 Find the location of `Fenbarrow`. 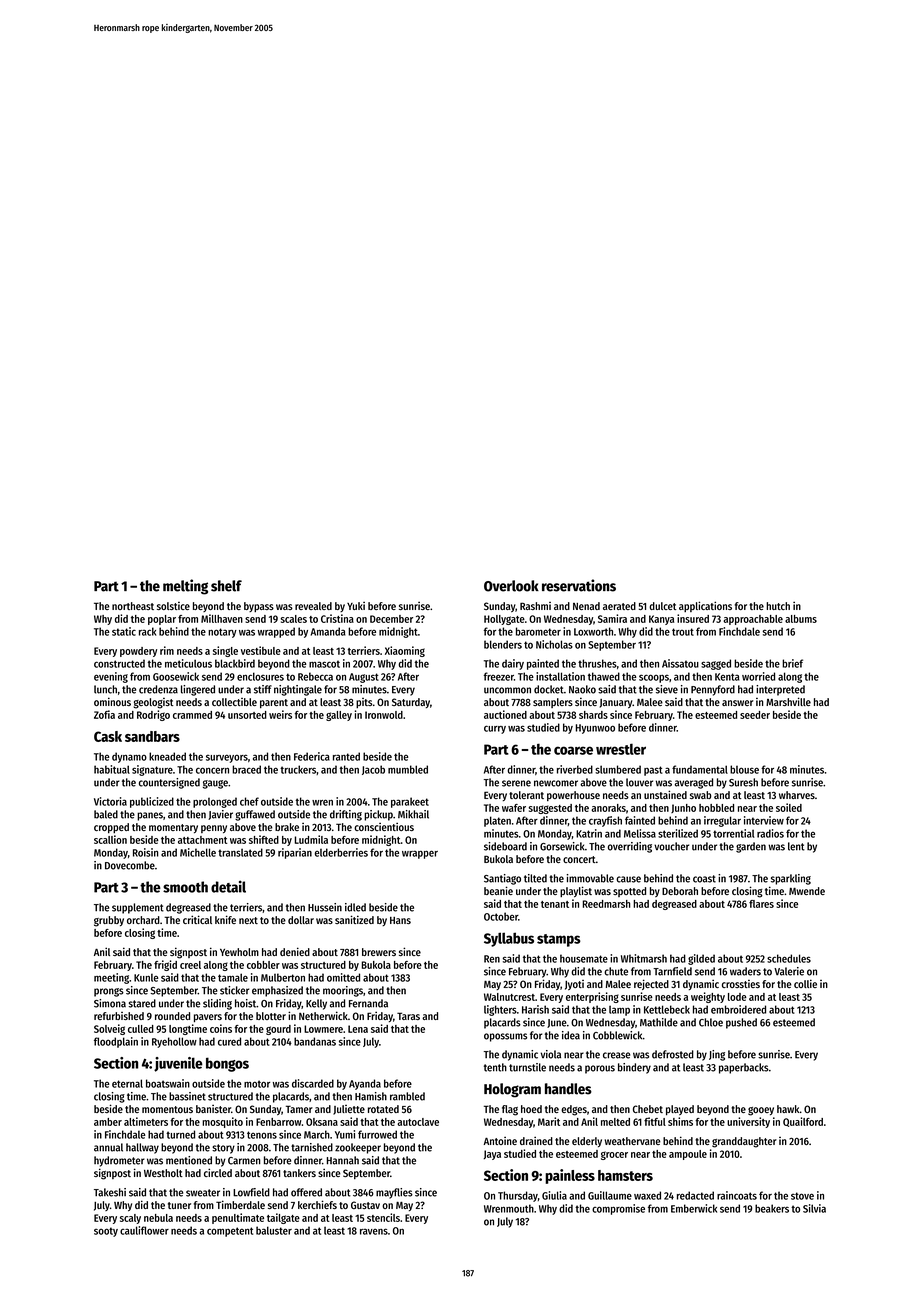

Fenbarrow is located at coordinates (279, 1122).
